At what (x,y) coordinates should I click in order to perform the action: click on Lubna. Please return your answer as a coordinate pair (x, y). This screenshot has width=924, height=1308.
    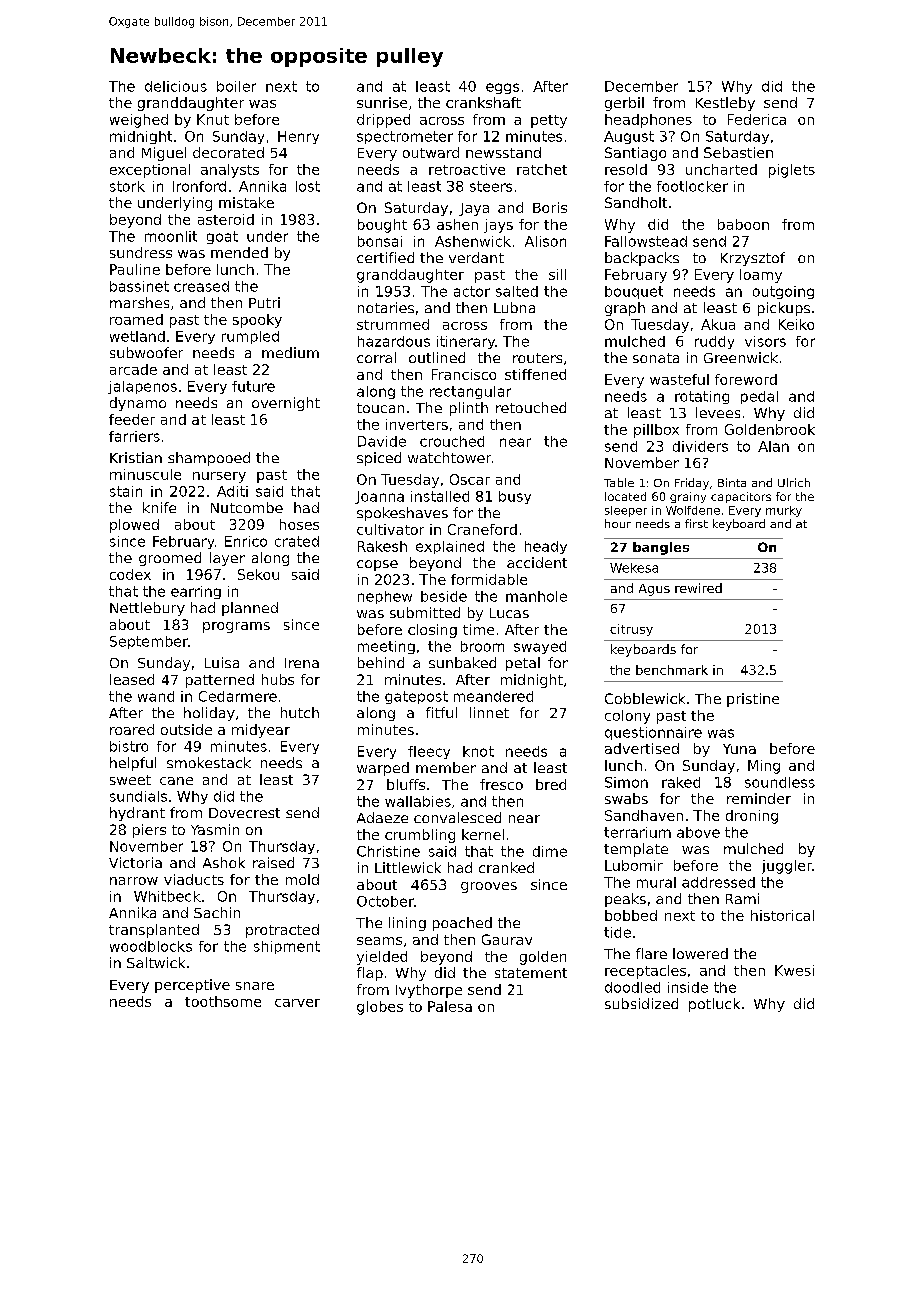
    Looking at the image, I should click on (514, 307).
